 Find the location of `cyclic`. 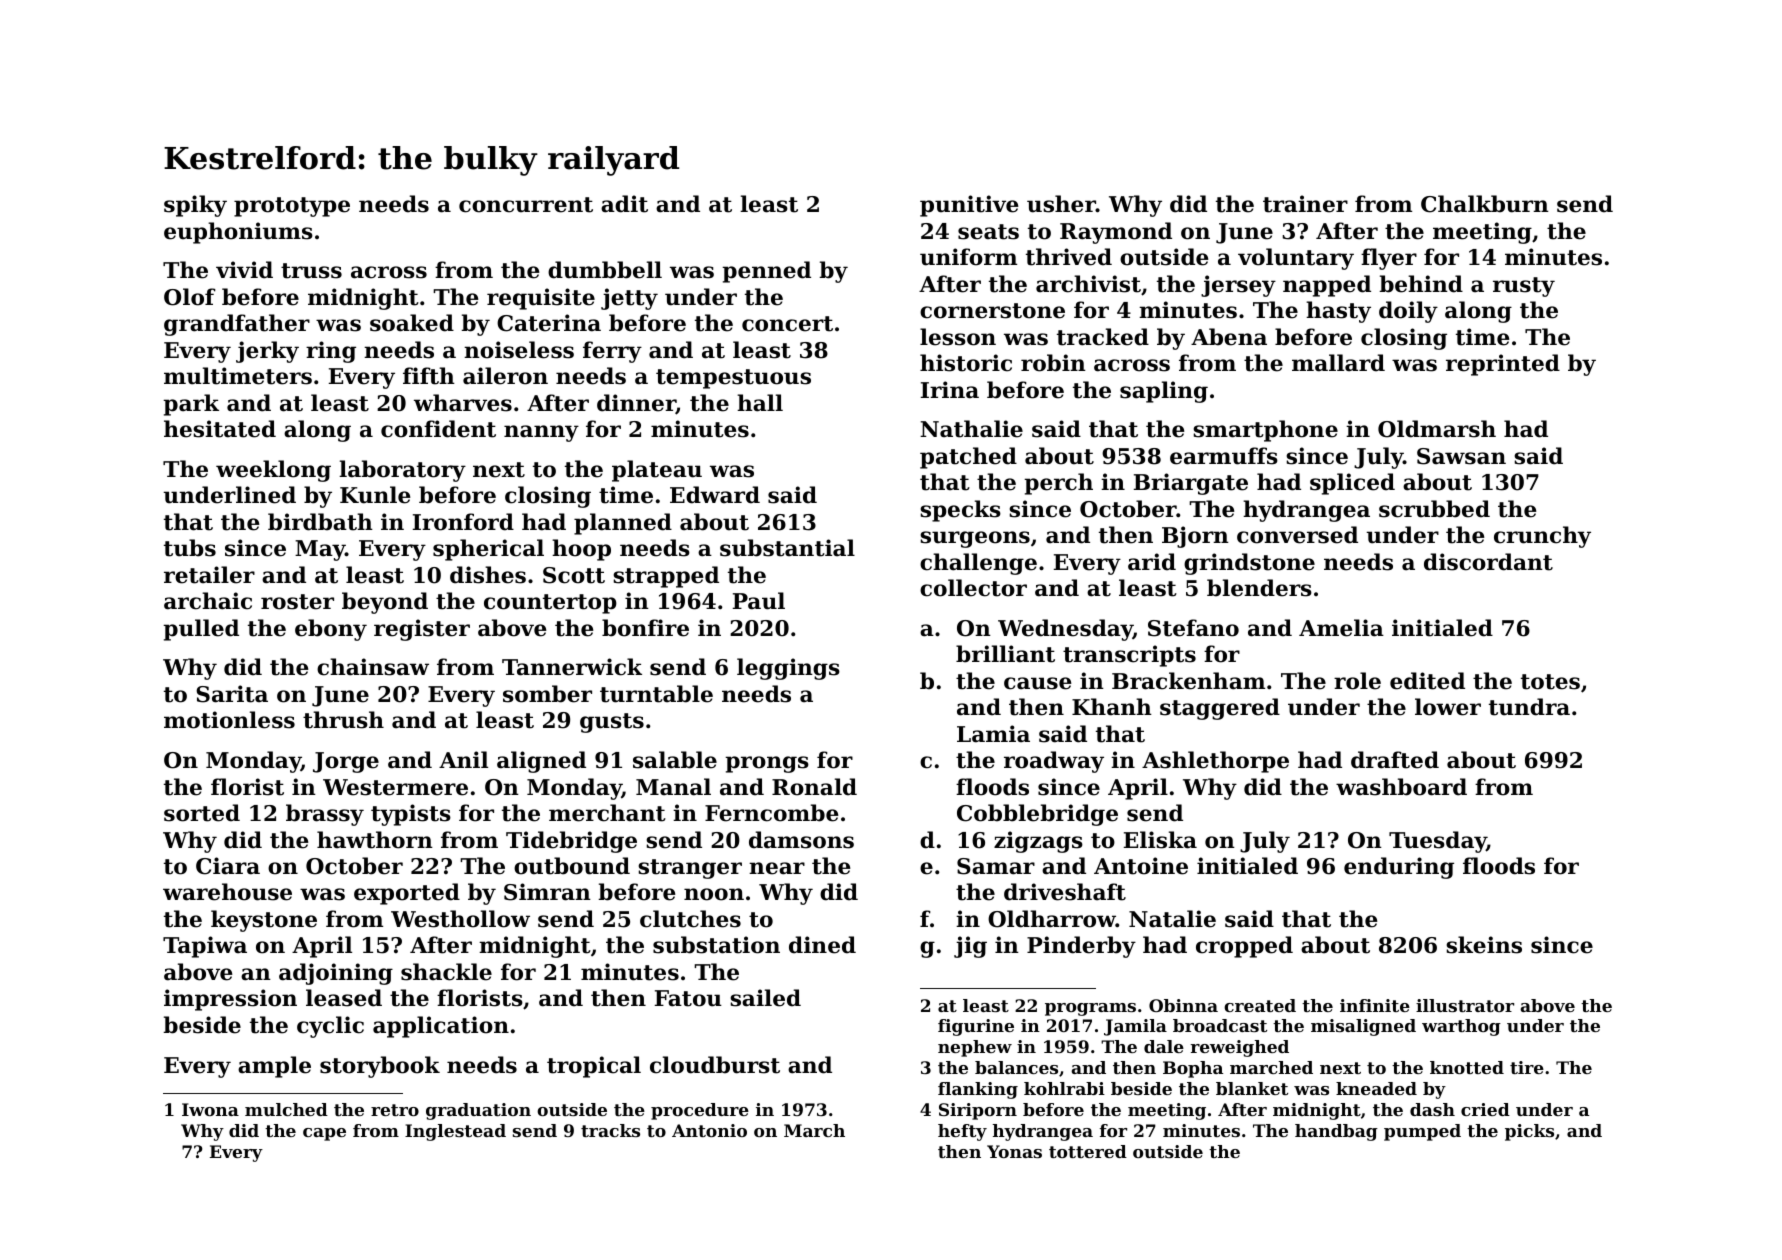

cyclic is located at coordinates (330, 1027).
